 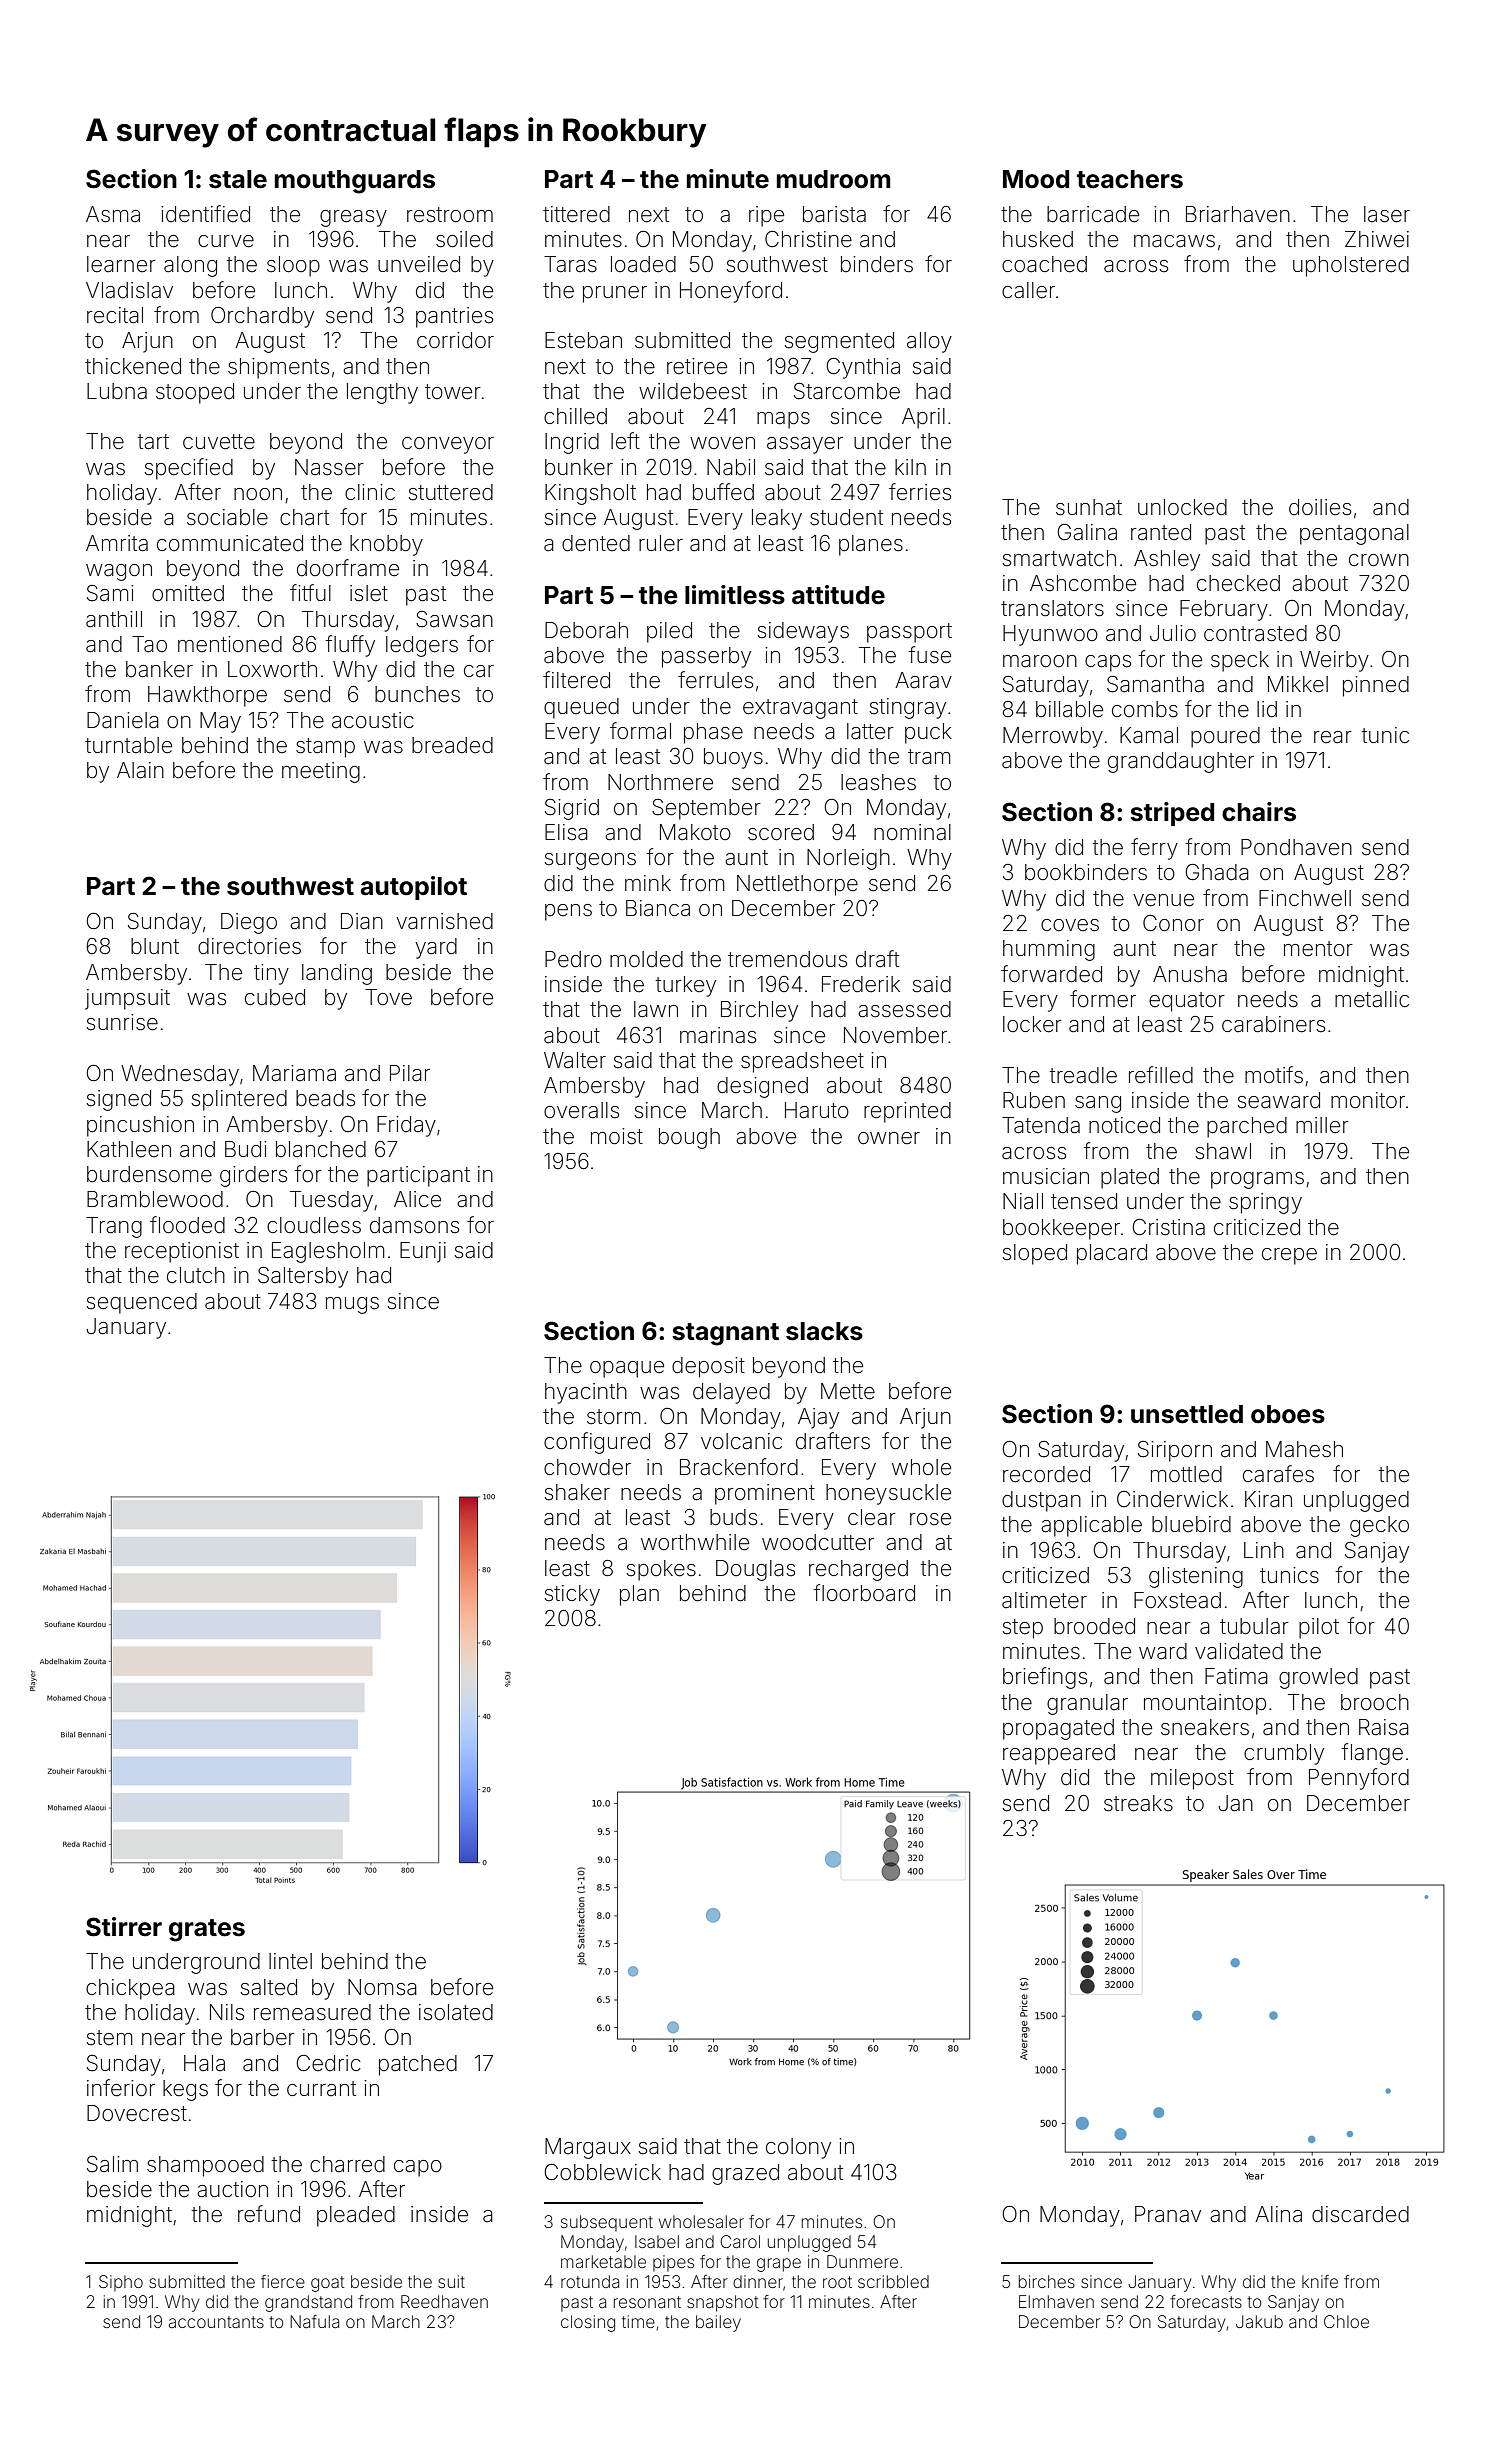 What do you see at coordinates (112, 2164) in the document?
I see `Salim` at bounding box center [112, 2164].
